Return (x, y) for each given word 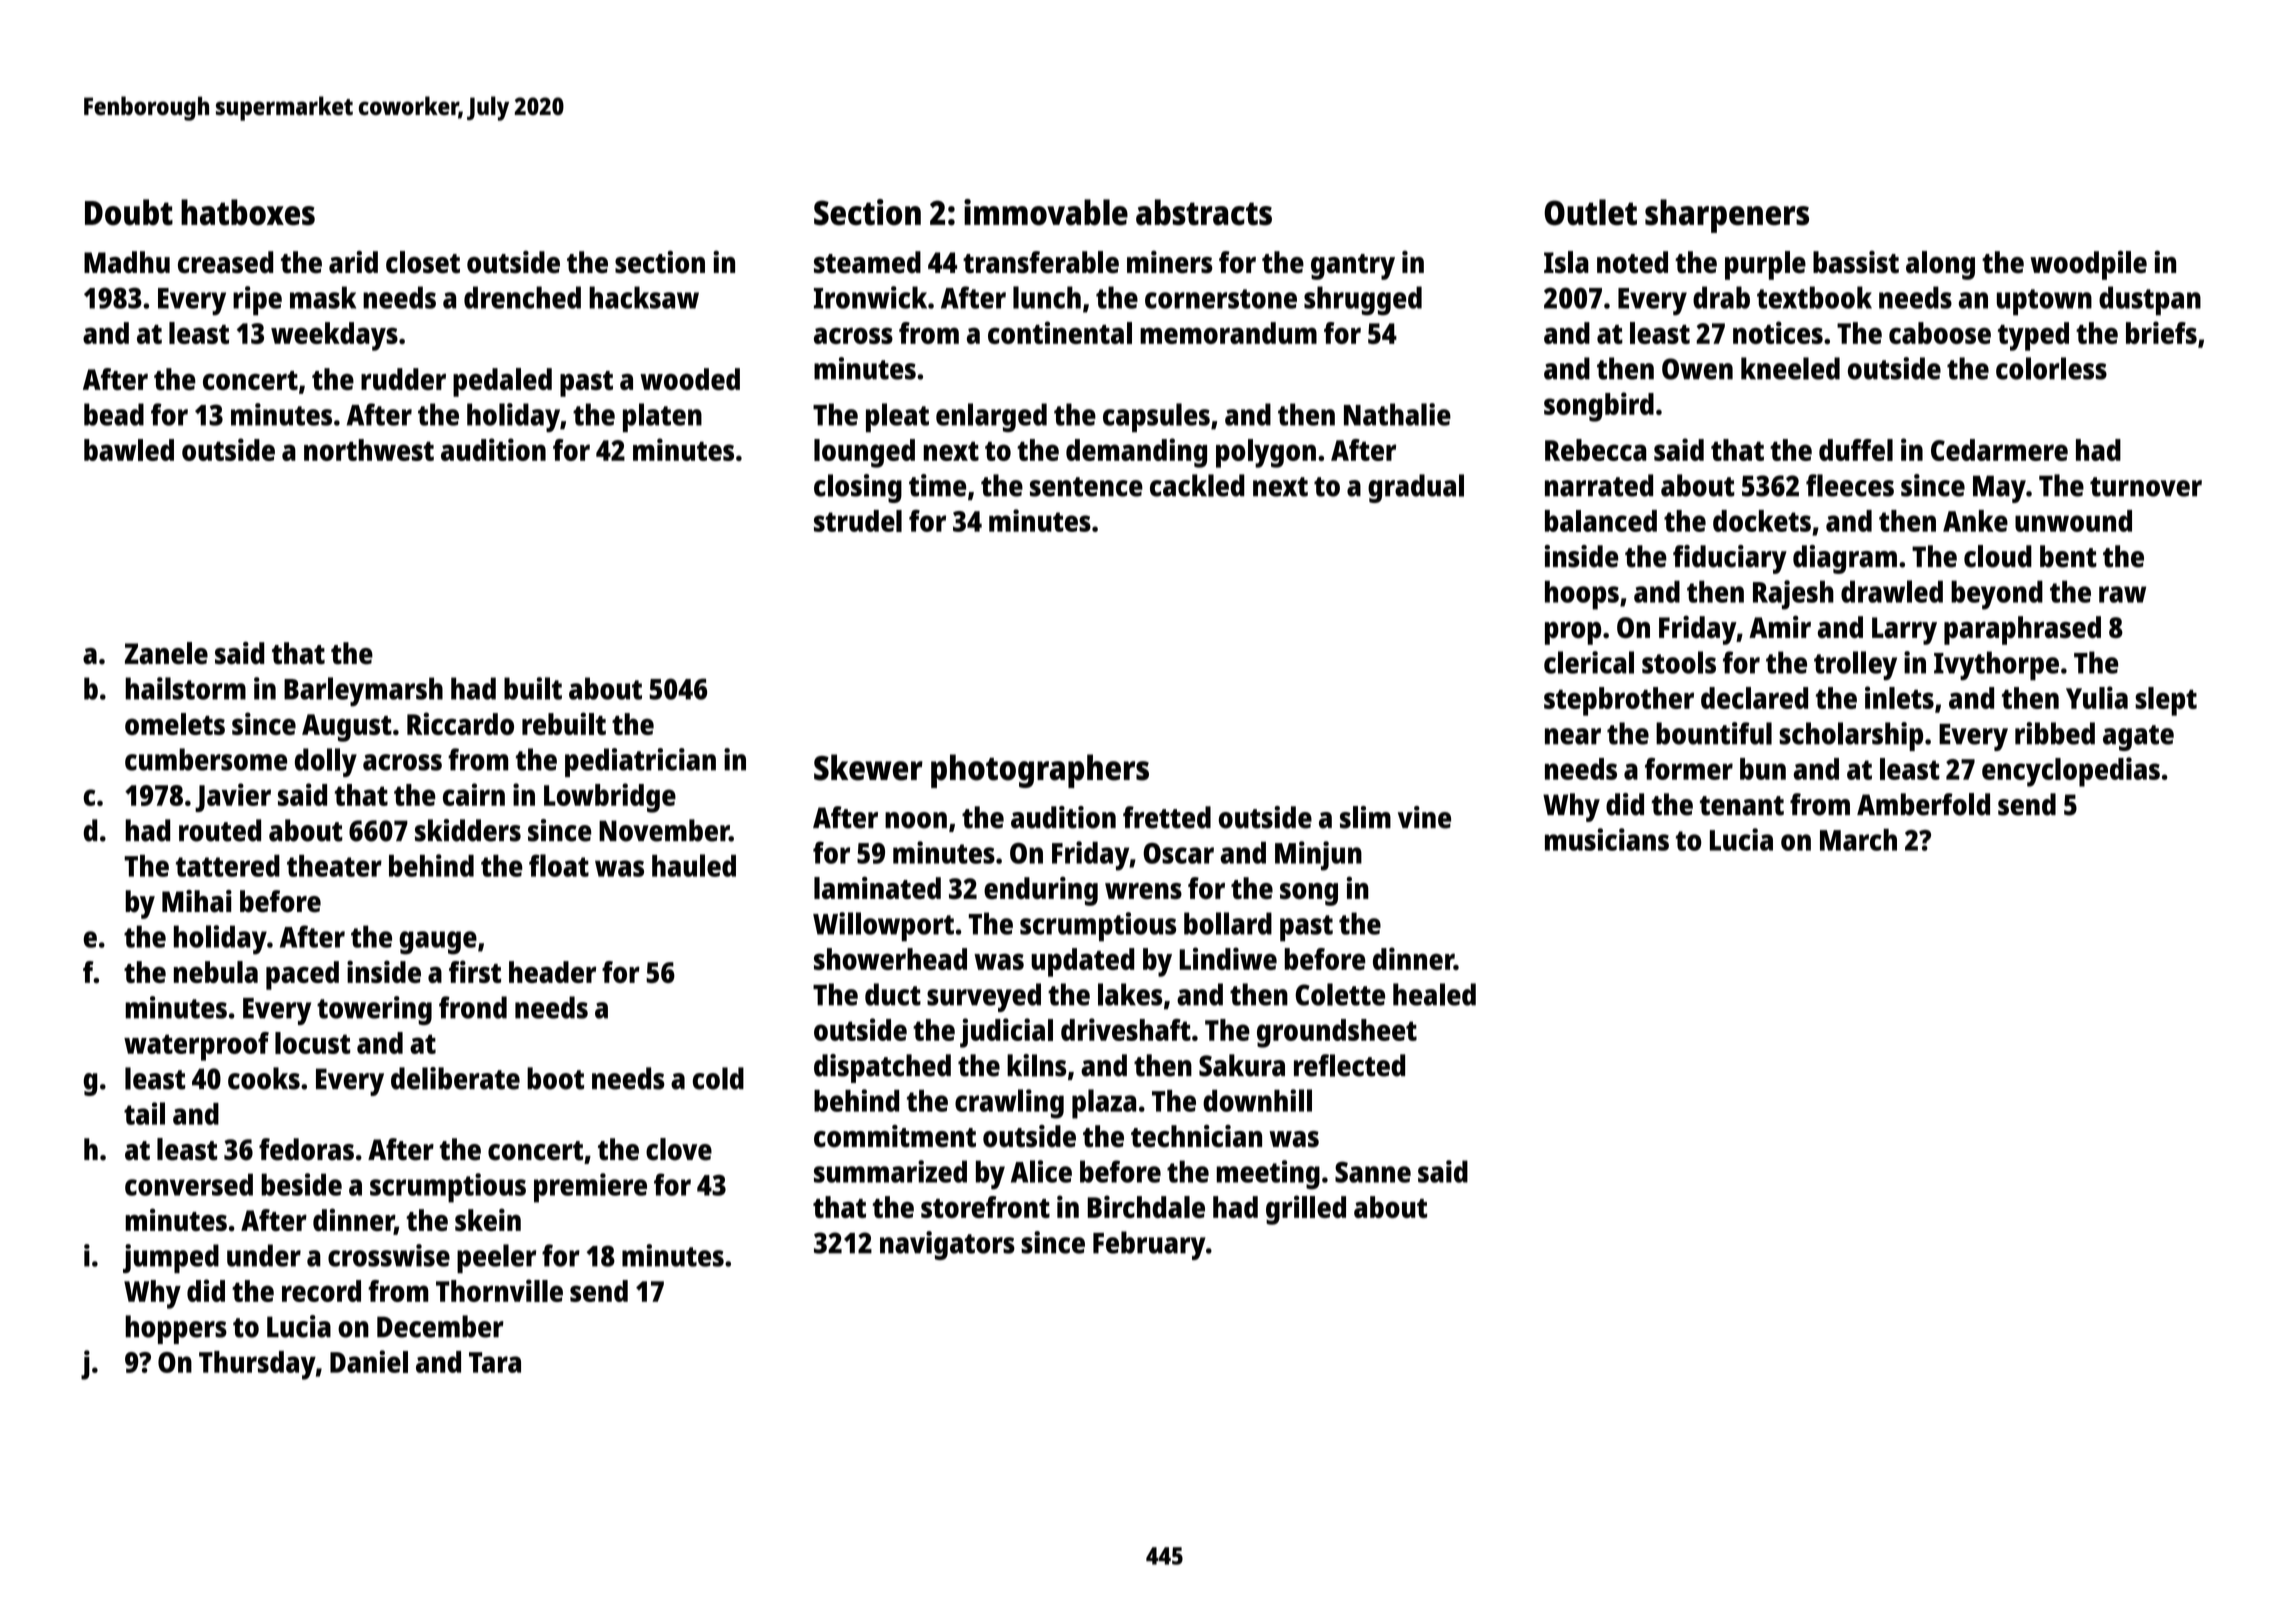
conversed (189, 1184)
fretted (1167, 817)
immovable (1046, 212)
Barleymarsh (363, 692)
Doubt (129, 212)
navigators (947, 1245)
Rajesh (1793, 595)
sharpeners (1727, 216)
